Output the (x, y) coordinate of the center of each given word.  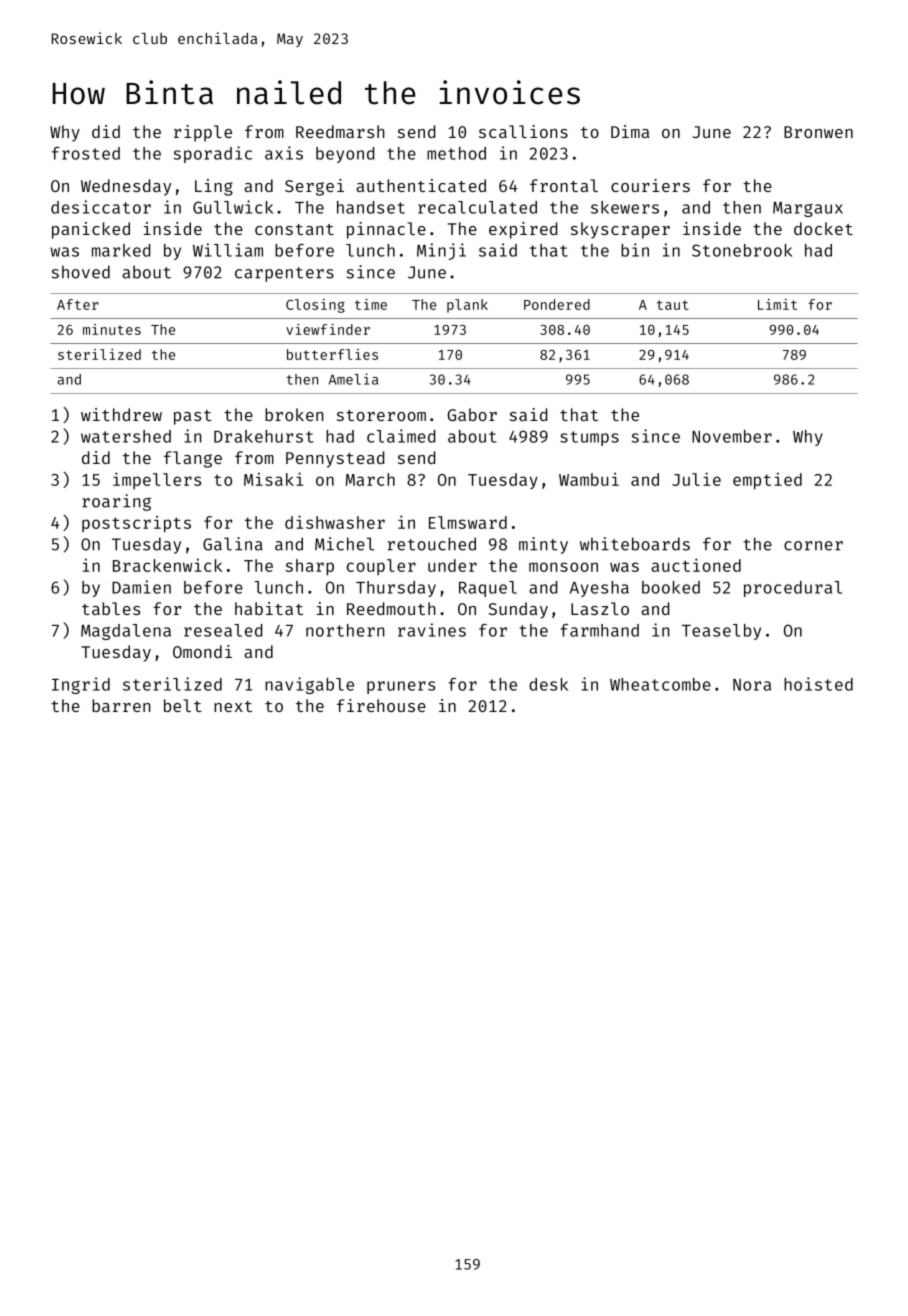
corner (813, 546)
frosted (86, 153)
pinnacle (386, 230)
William (228, 250)
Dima (630, 131)
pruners (401, 687)
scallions (523, 131)
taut (673, 305)
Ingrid (81, 685)
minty (543, 545)
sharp (310, 567)
